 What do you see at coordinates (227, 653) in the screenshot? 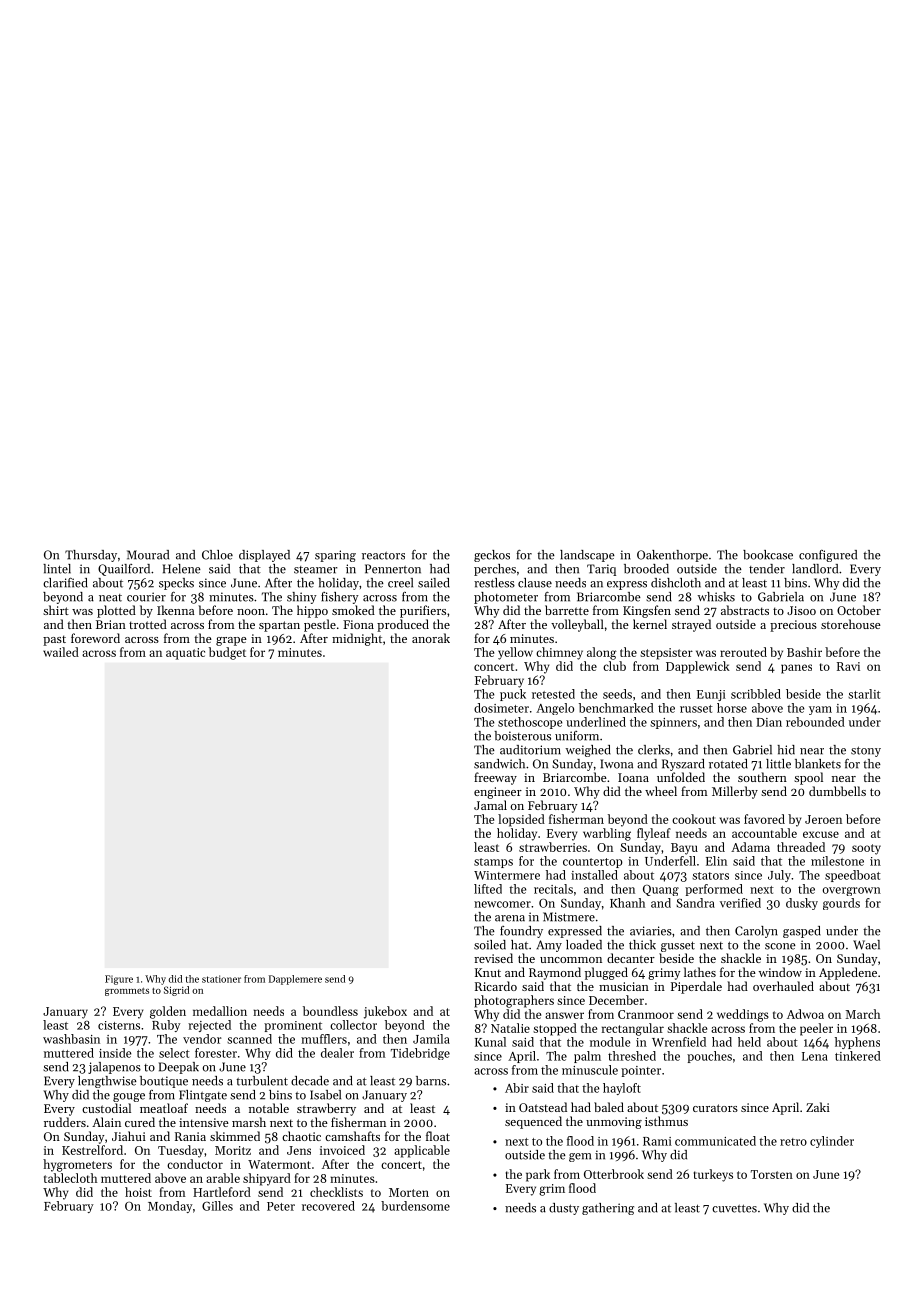
I see `budget` at bounding box center [227, 653].
